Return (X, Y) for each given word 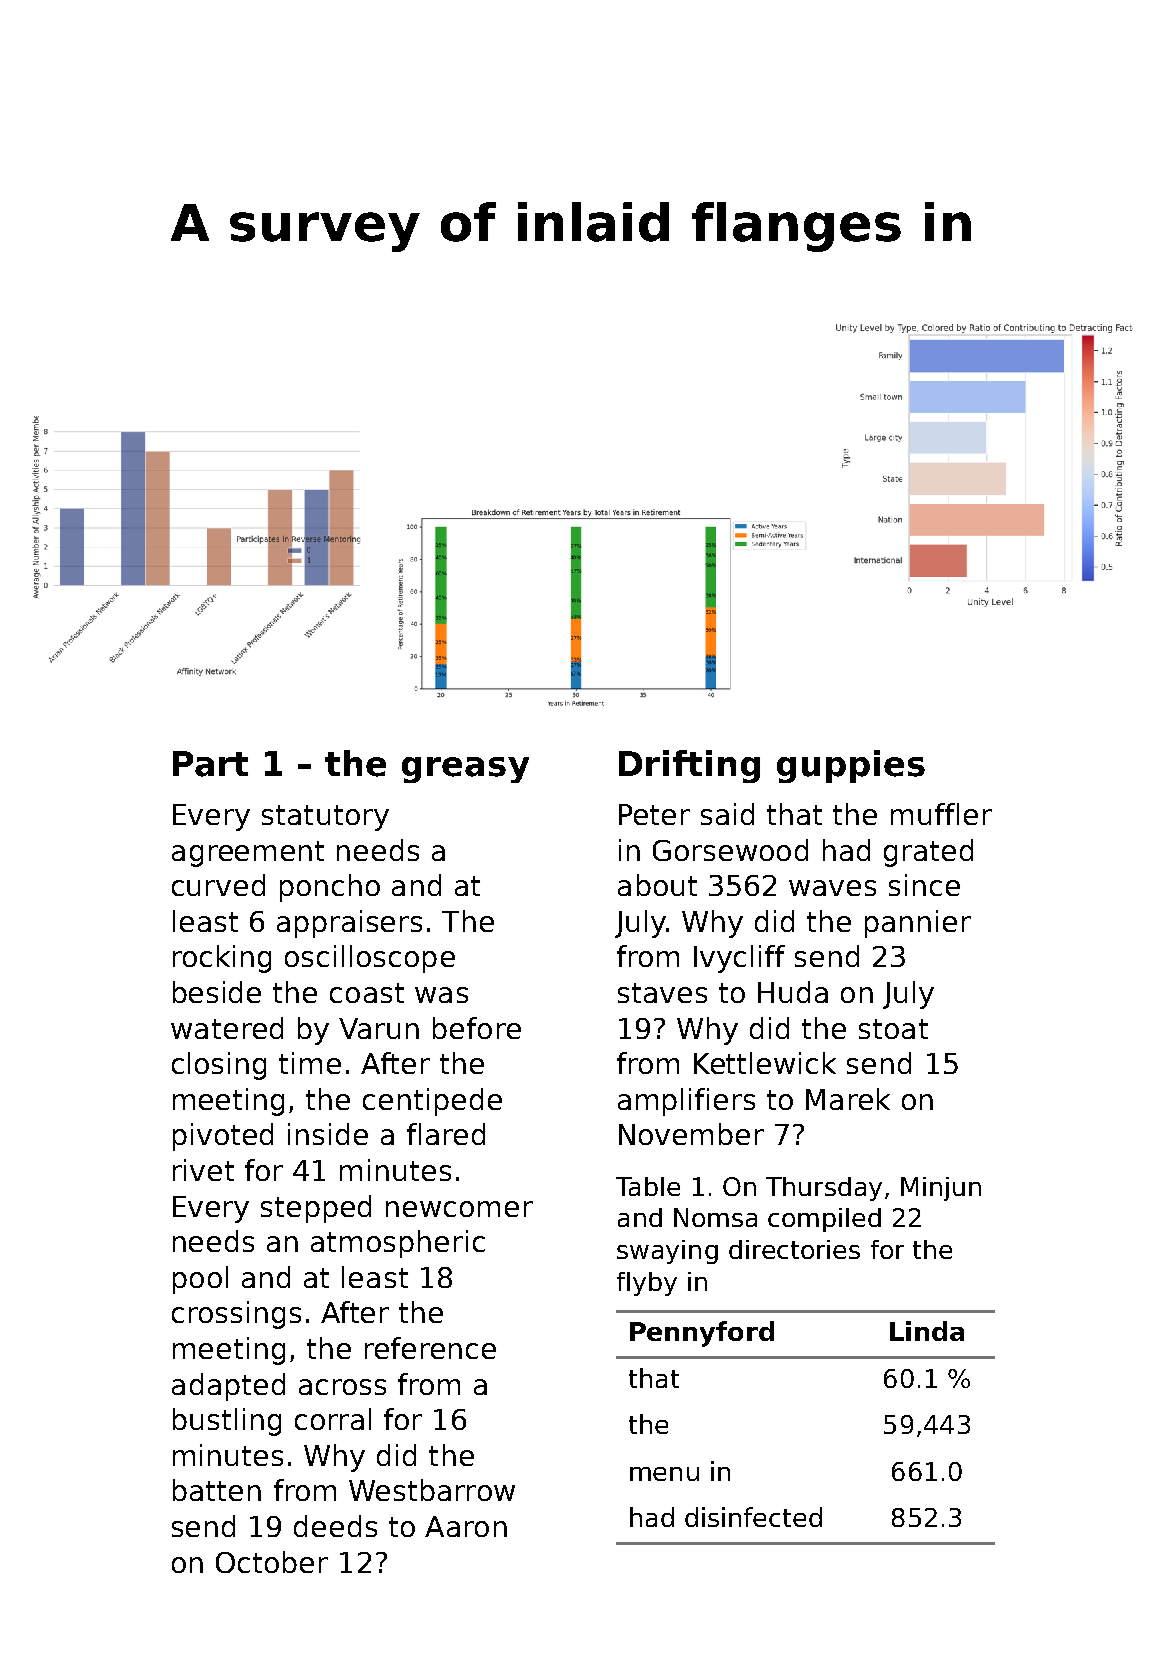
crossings (236, 1315)
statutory (325, 818)
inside (328, 1134)
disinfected (753, 1517)
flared (446, 1134)
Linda (927, 1331)
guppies (851, 766)
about (657, 885)
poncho (330, 888)
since (924, 885)
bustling (227, 1422)
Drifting (689, 766)
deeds (335, 1526)
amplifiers (686, 1102)
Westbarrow (432, 1490)
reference (430, 1348)
